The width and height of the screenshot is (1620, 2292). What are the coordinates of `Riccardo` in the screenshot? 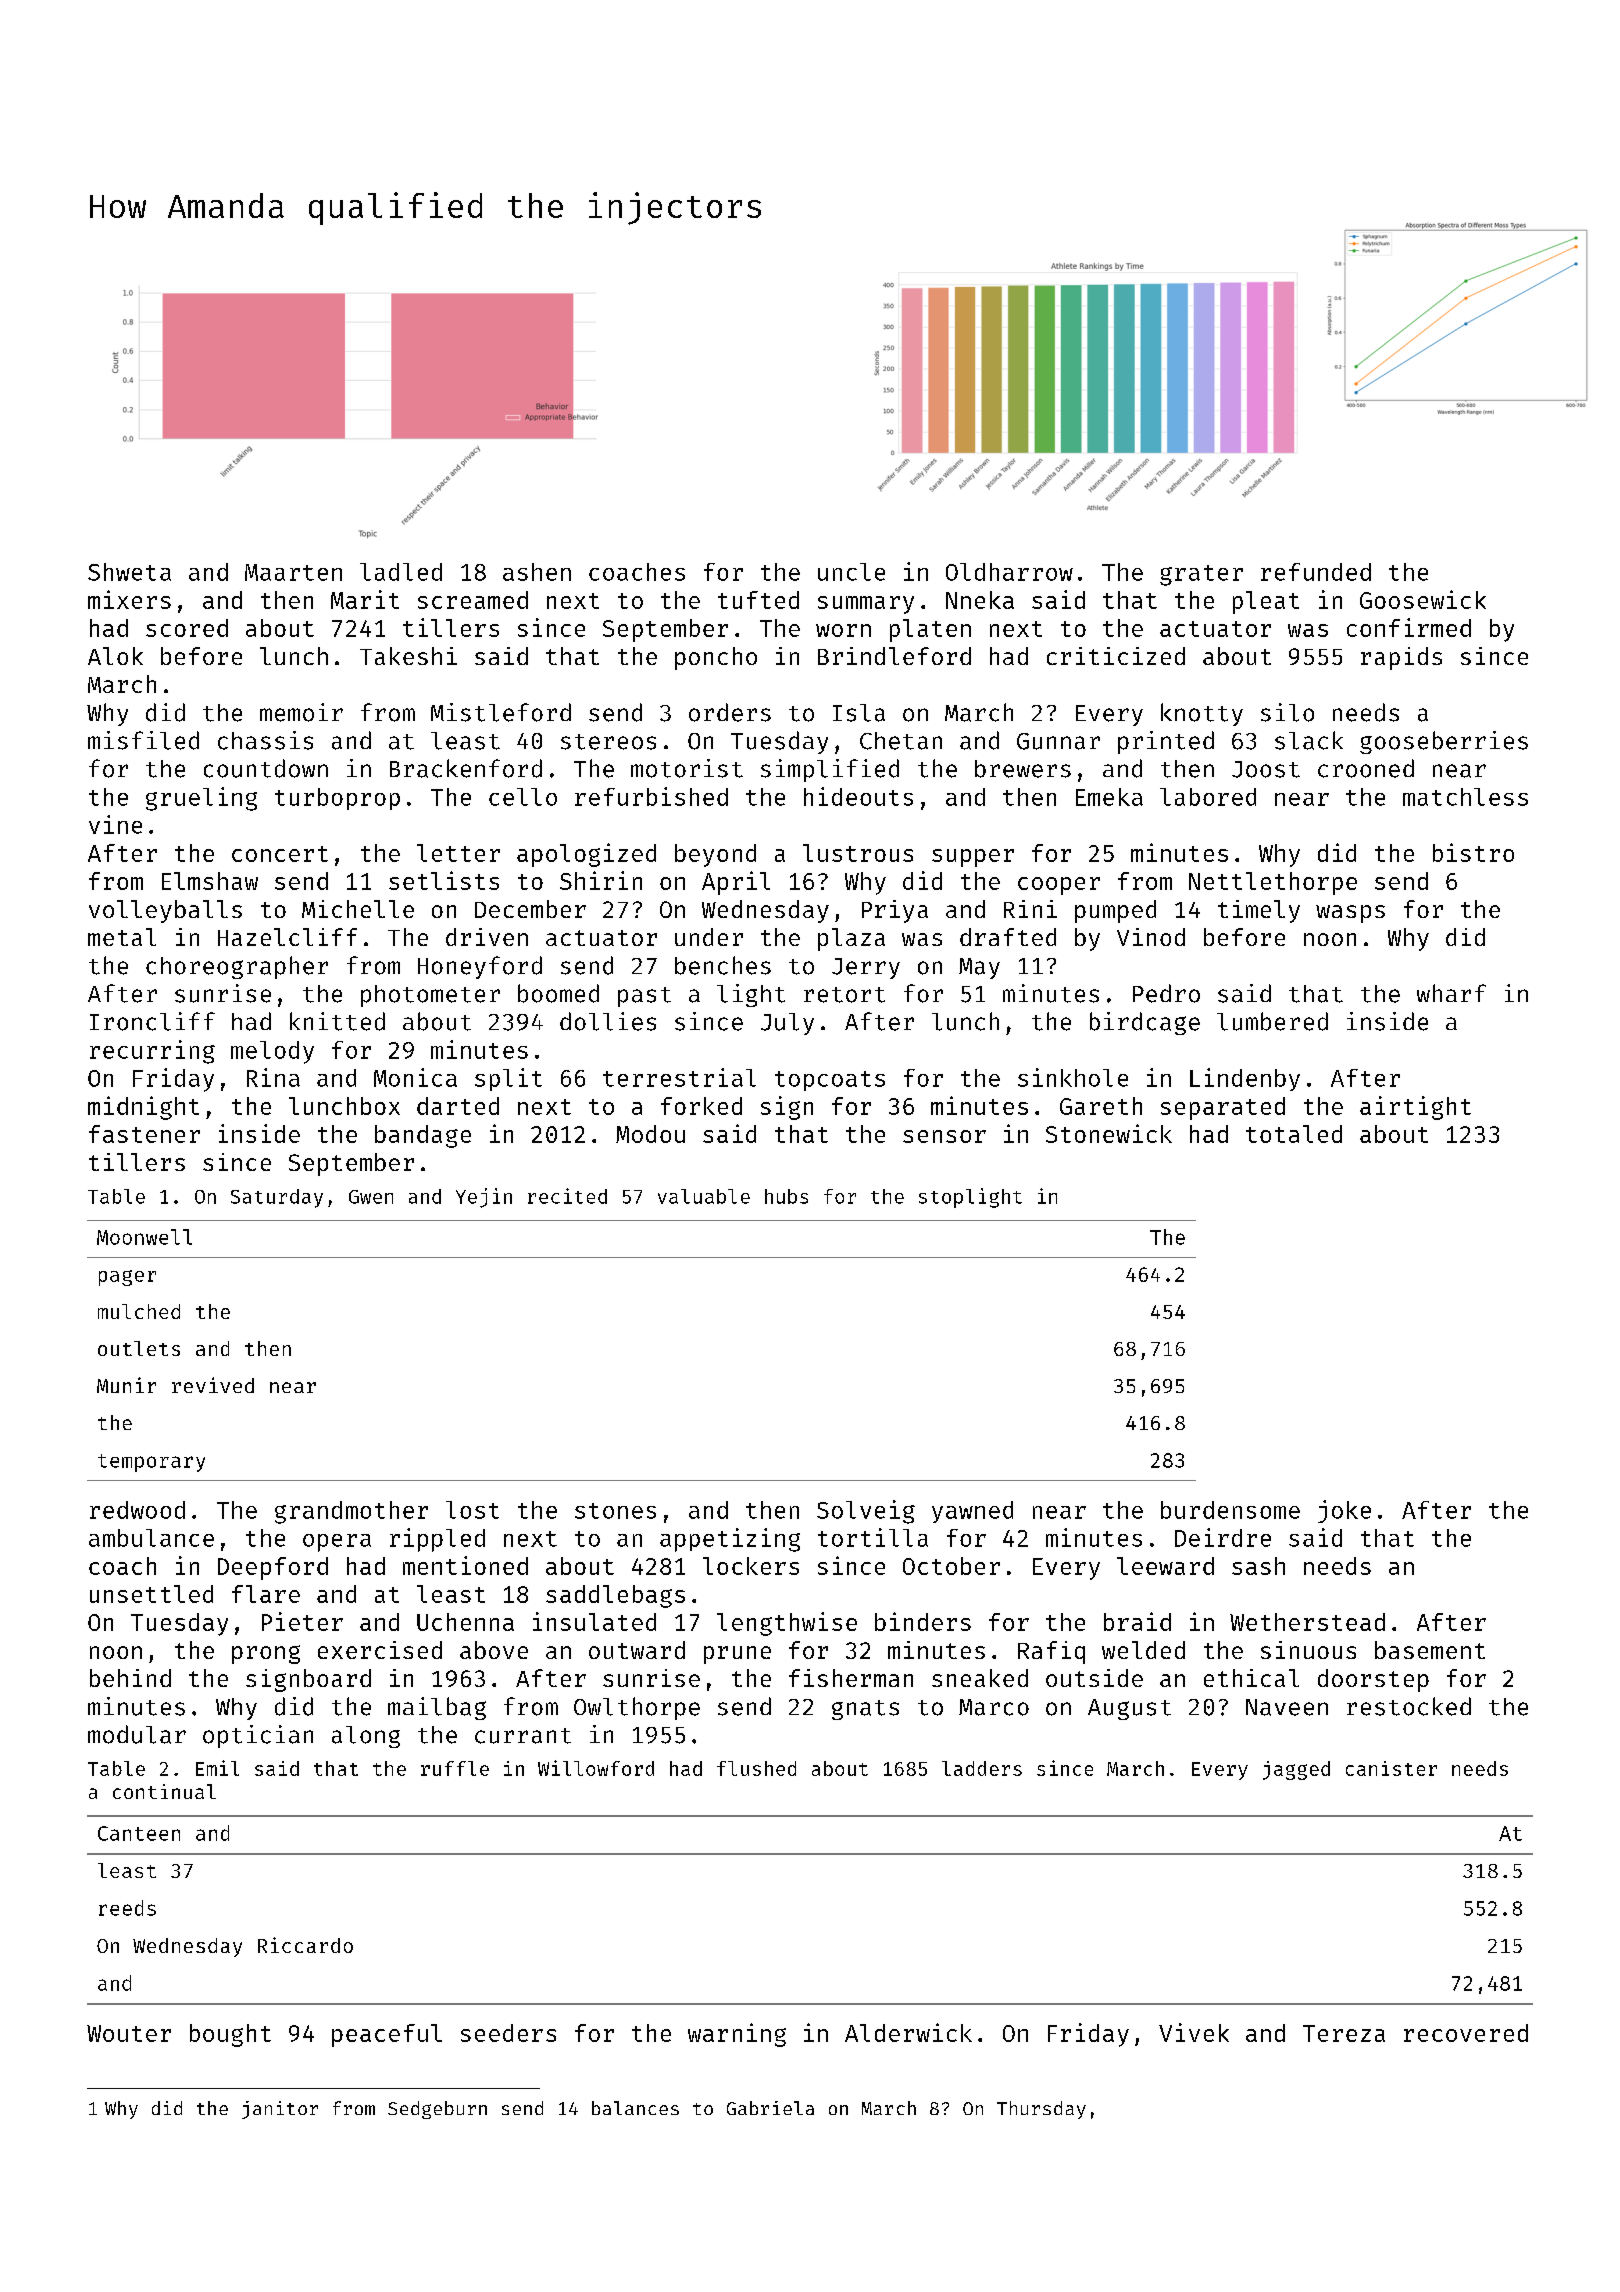 It's located at (305, 1945).
